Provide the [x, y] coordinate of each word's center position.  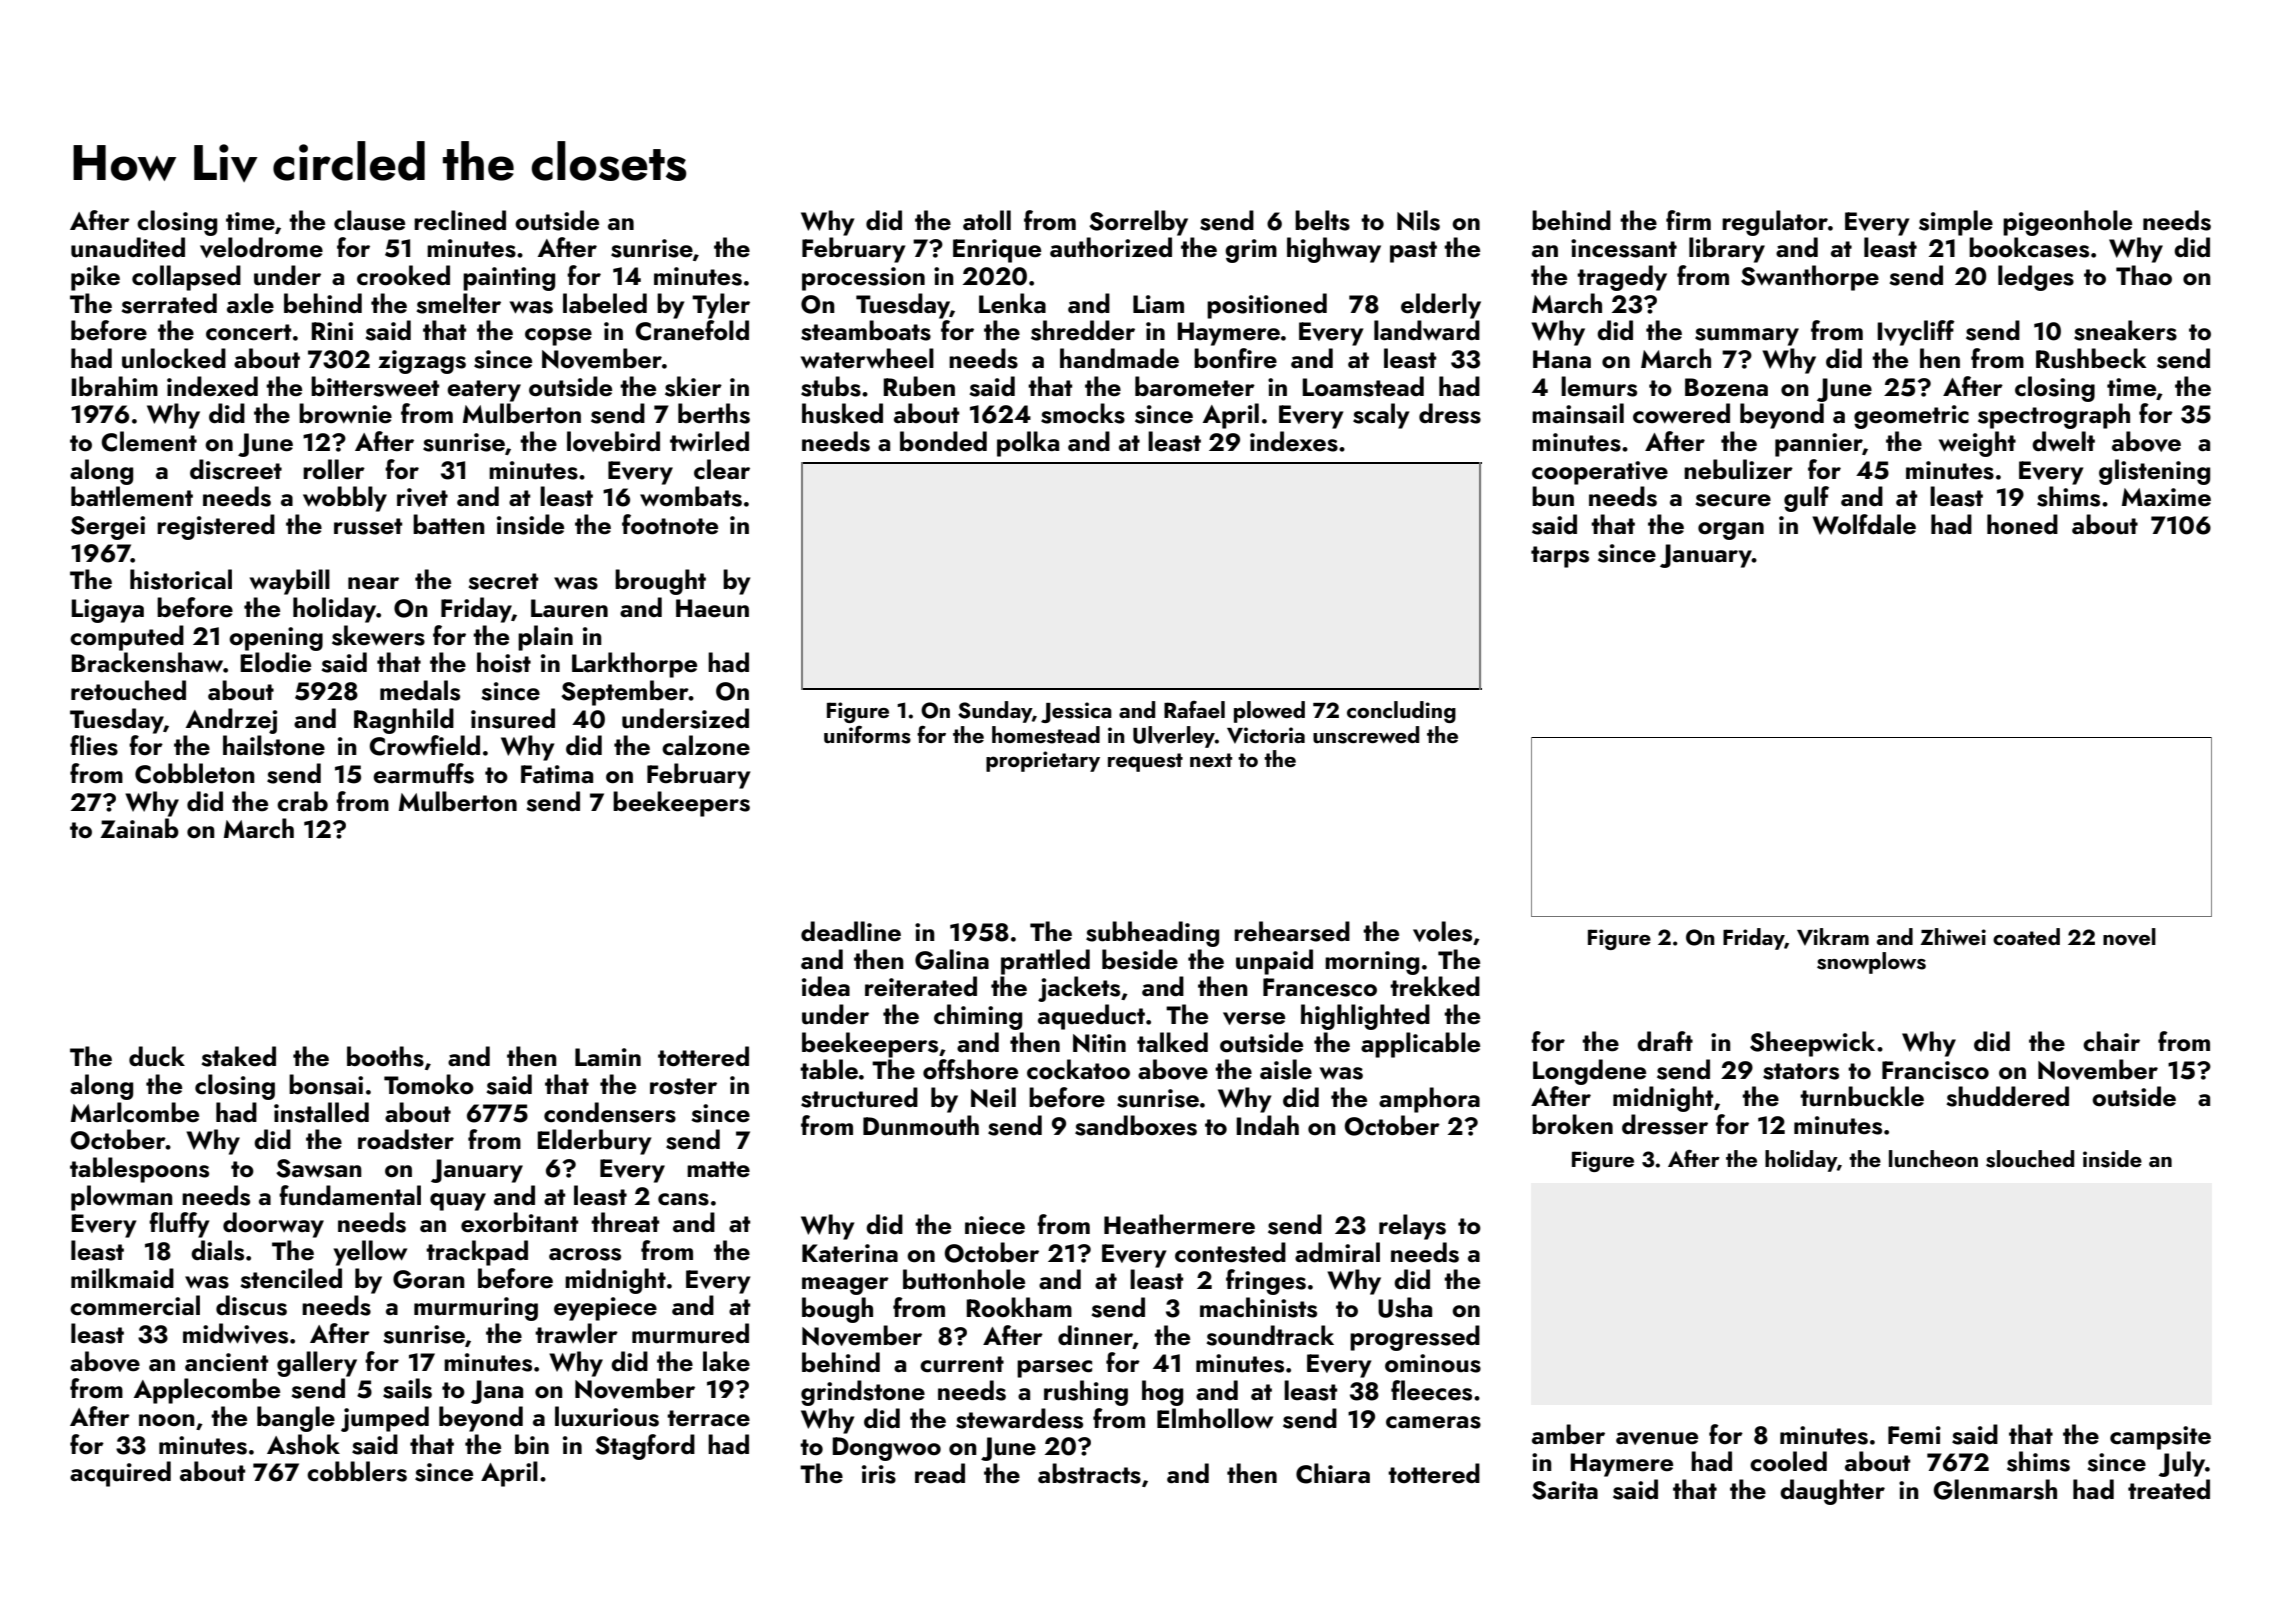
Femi [1914, 1435]
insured [513, 718]
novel [2129, 937]
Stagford [645, 1447]
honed [2022, 524]
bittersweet [375, 386]
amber [1568, 1434]
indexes [1294, 441]
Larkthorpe [634, 665]
